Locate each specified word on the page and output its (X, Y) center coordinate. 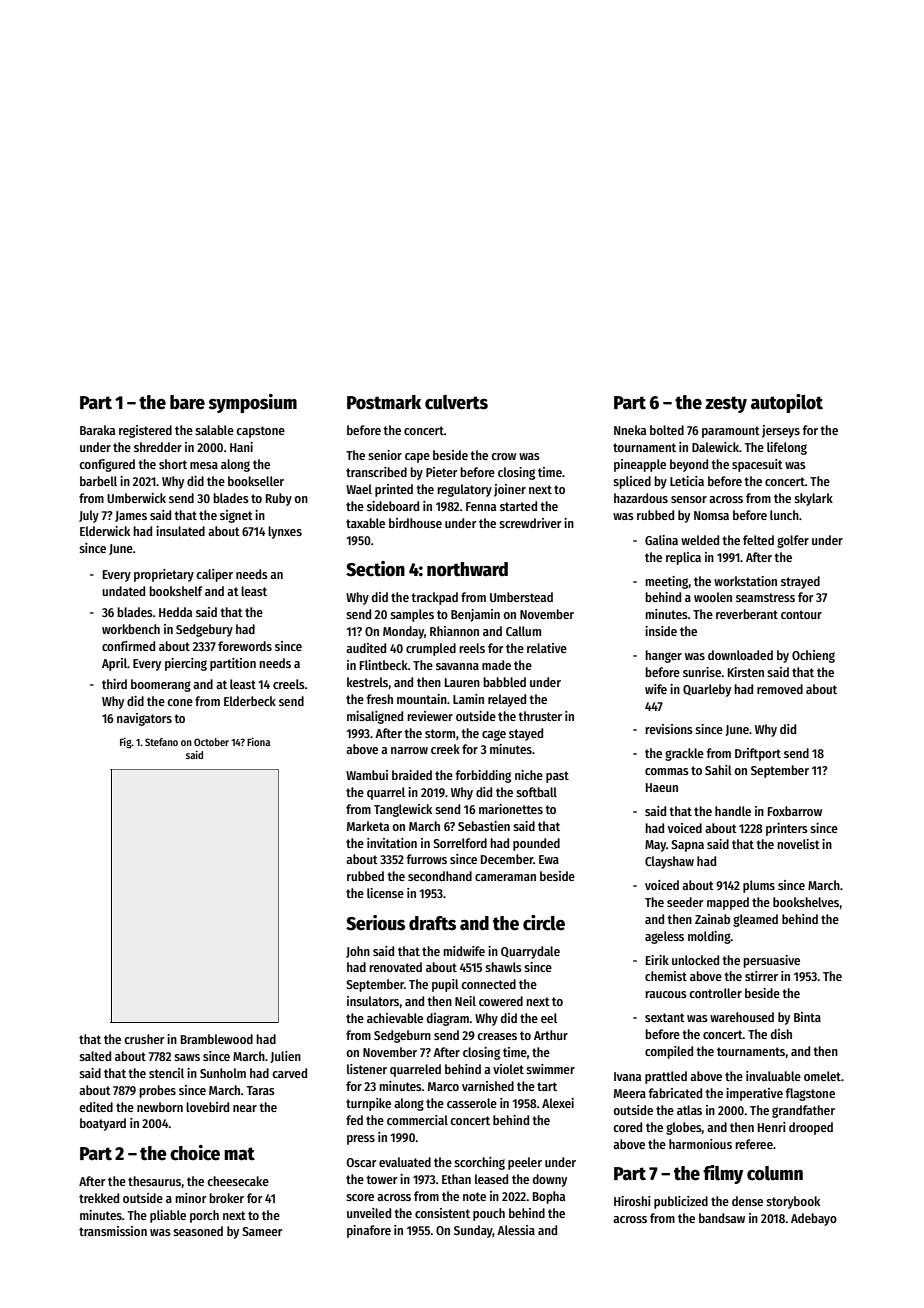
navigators (144, 719)
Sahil (718, 770)
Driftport (758, 754)
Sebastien (484, 826)
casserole (472, 1103)
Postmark (384, 402)
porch (204, 1216)
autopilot (787, 403)
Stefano (161, 742)
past (557, 777)
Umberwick (136, 498)
